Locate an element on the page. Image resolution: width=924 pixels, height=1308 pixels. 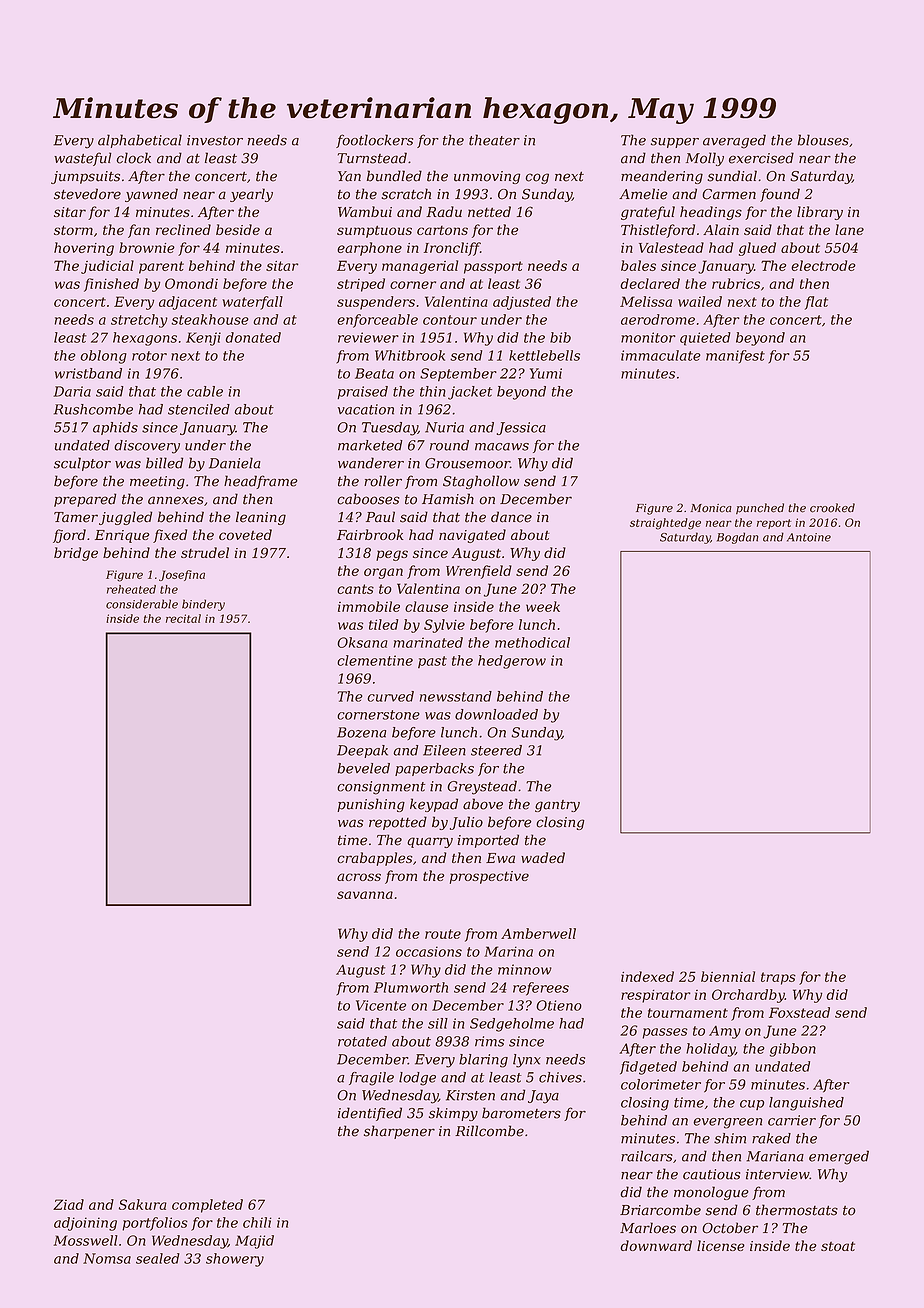
savanna is located at coordinates (365, 895).
